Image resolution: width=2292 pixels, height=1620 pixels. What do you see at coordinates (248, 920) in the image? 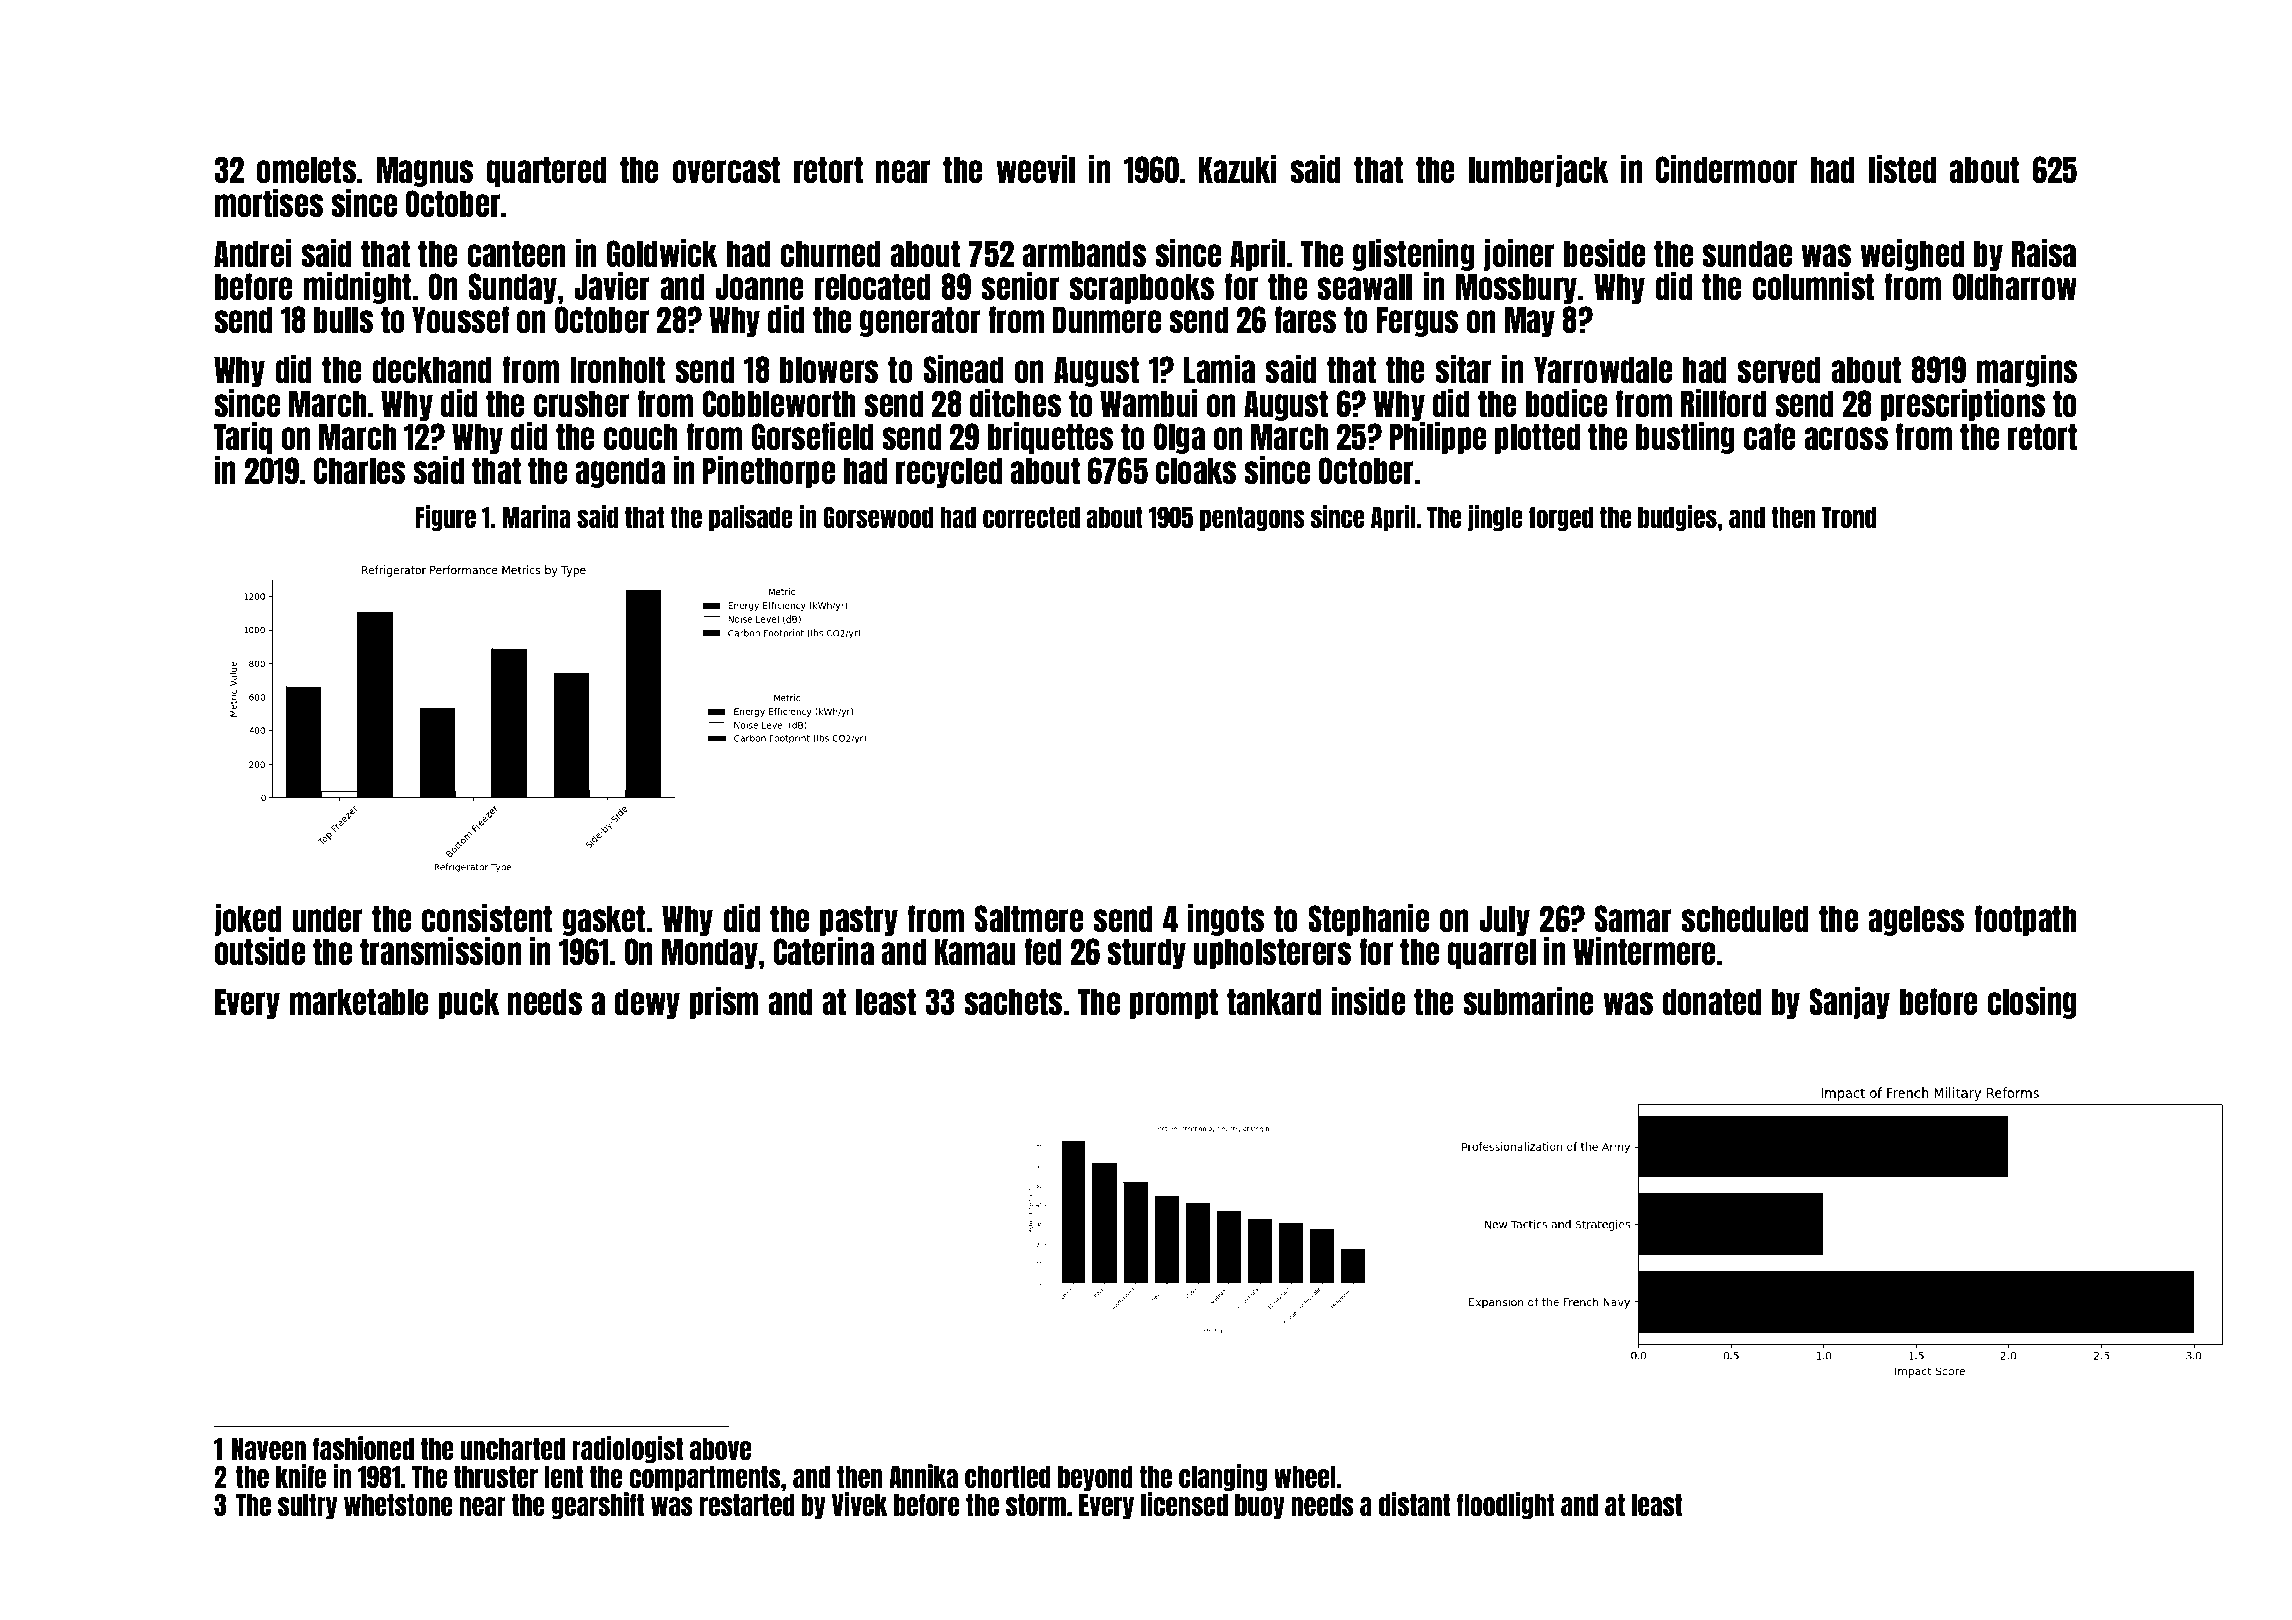
I see `joked` at bounding box center [248, 920].
